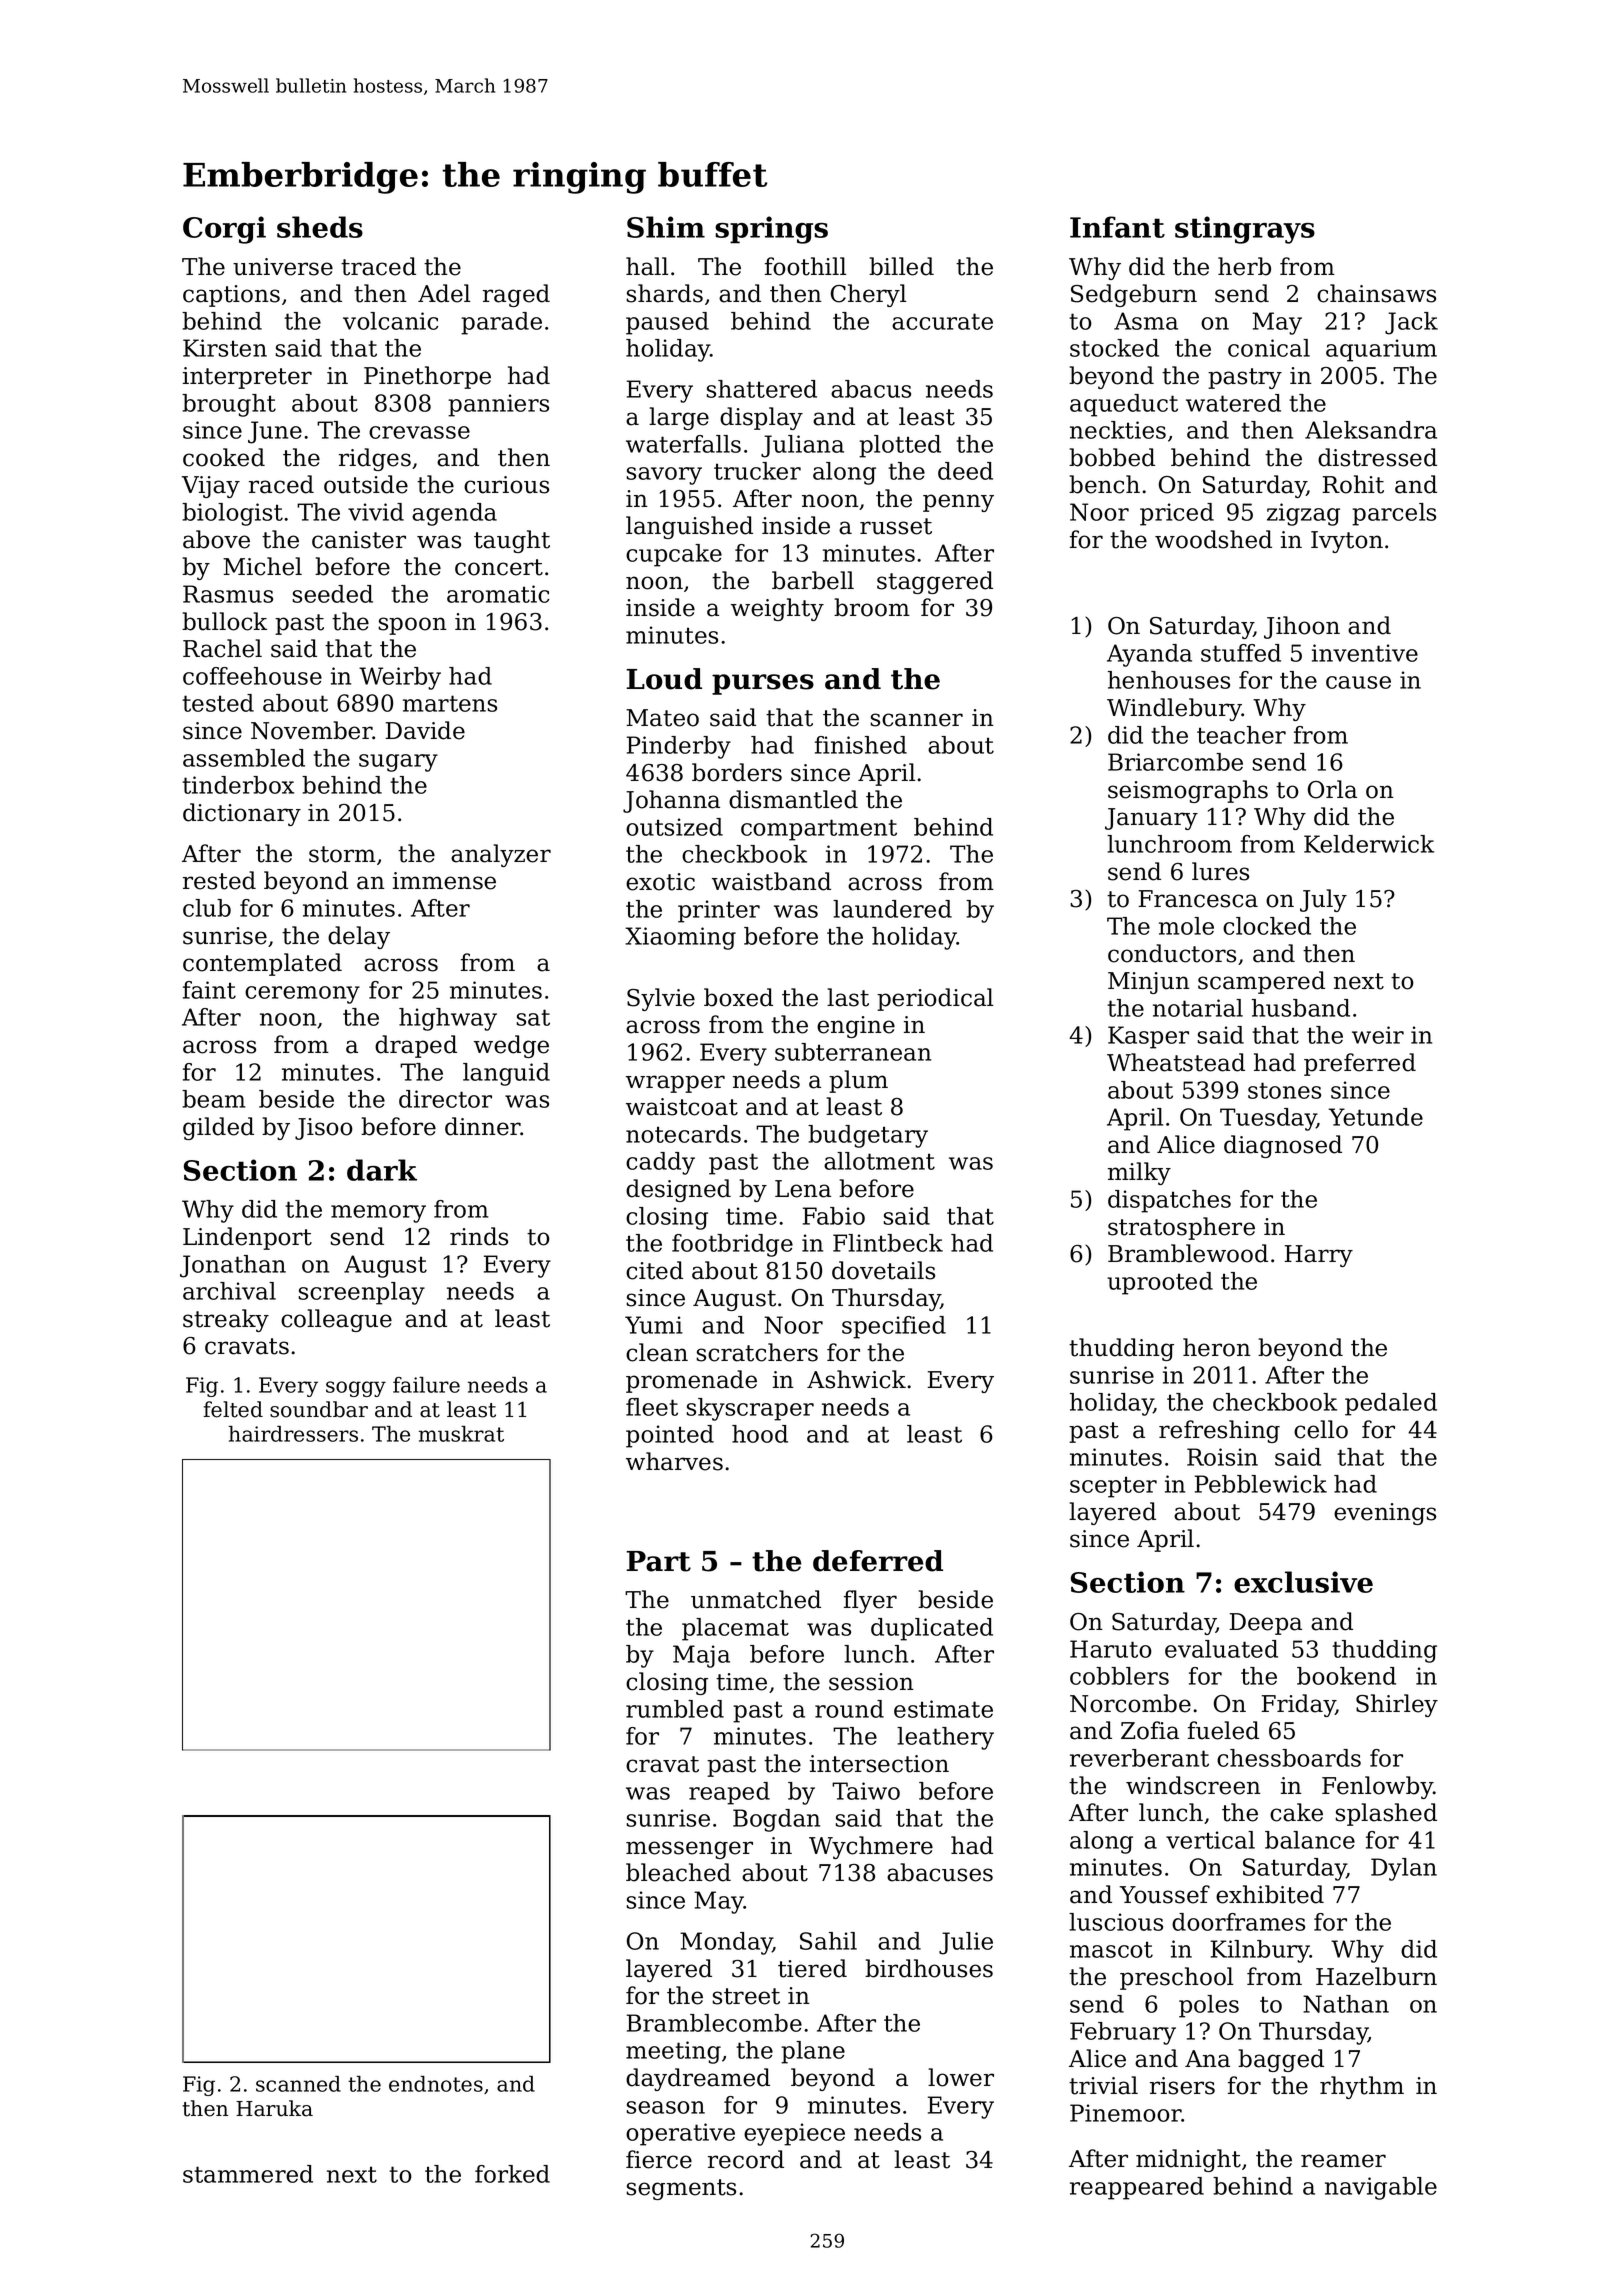 The width and height of the document is (1620, 2292). Describe the element at coordinates (892, 909) in the document. I see `laundered` at that location.
